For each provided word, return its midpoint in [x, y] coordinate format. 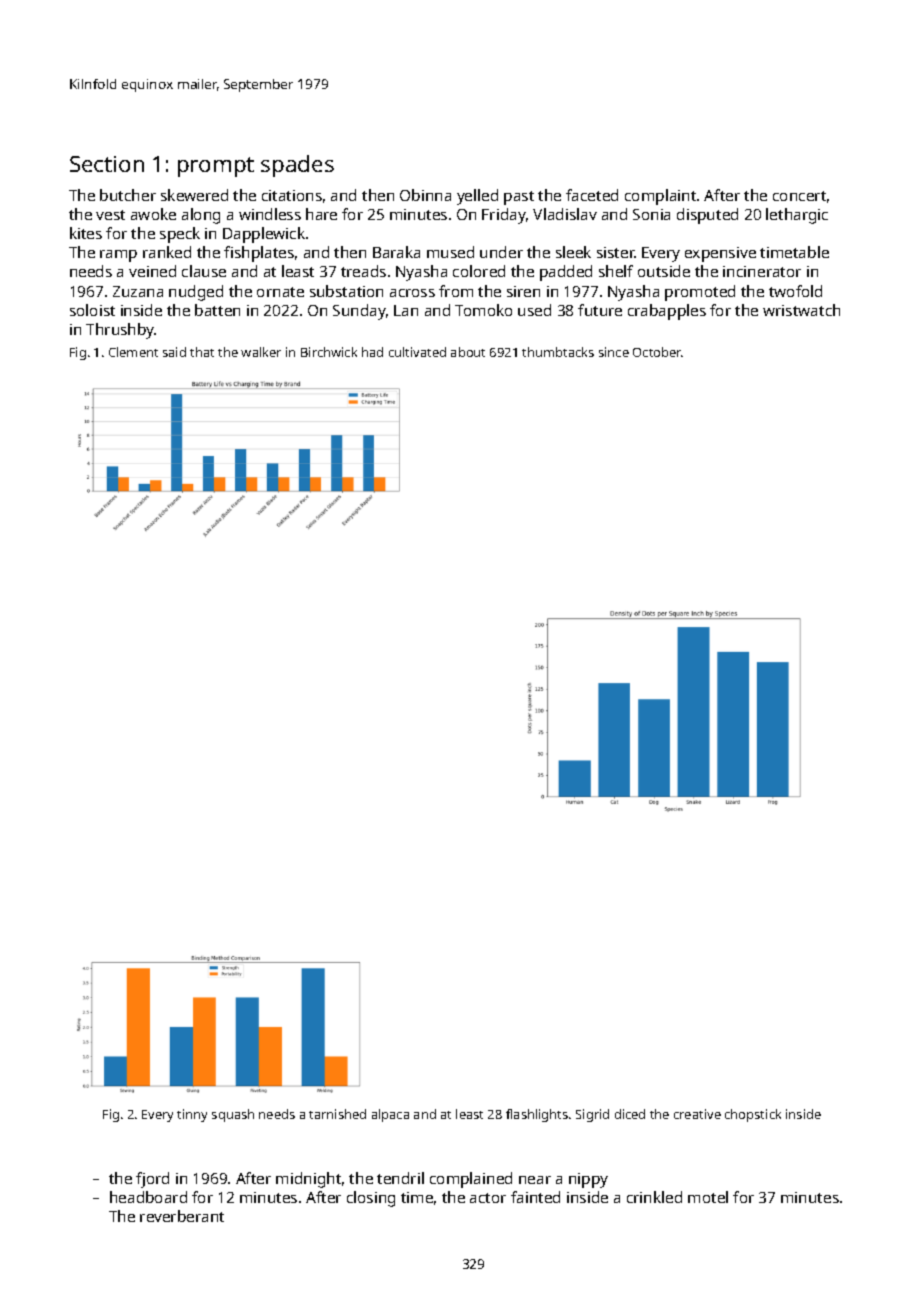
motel [708, 1197]
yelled [477, 197]
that [202, 352]
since [614, 352]
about [468, 352]
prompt [216, 167]
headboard [148, 1197]
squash [233, 1115]
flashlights [537, 1115]
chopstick [753, 1115]
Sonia [651, 214]
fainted [535, 1197]
